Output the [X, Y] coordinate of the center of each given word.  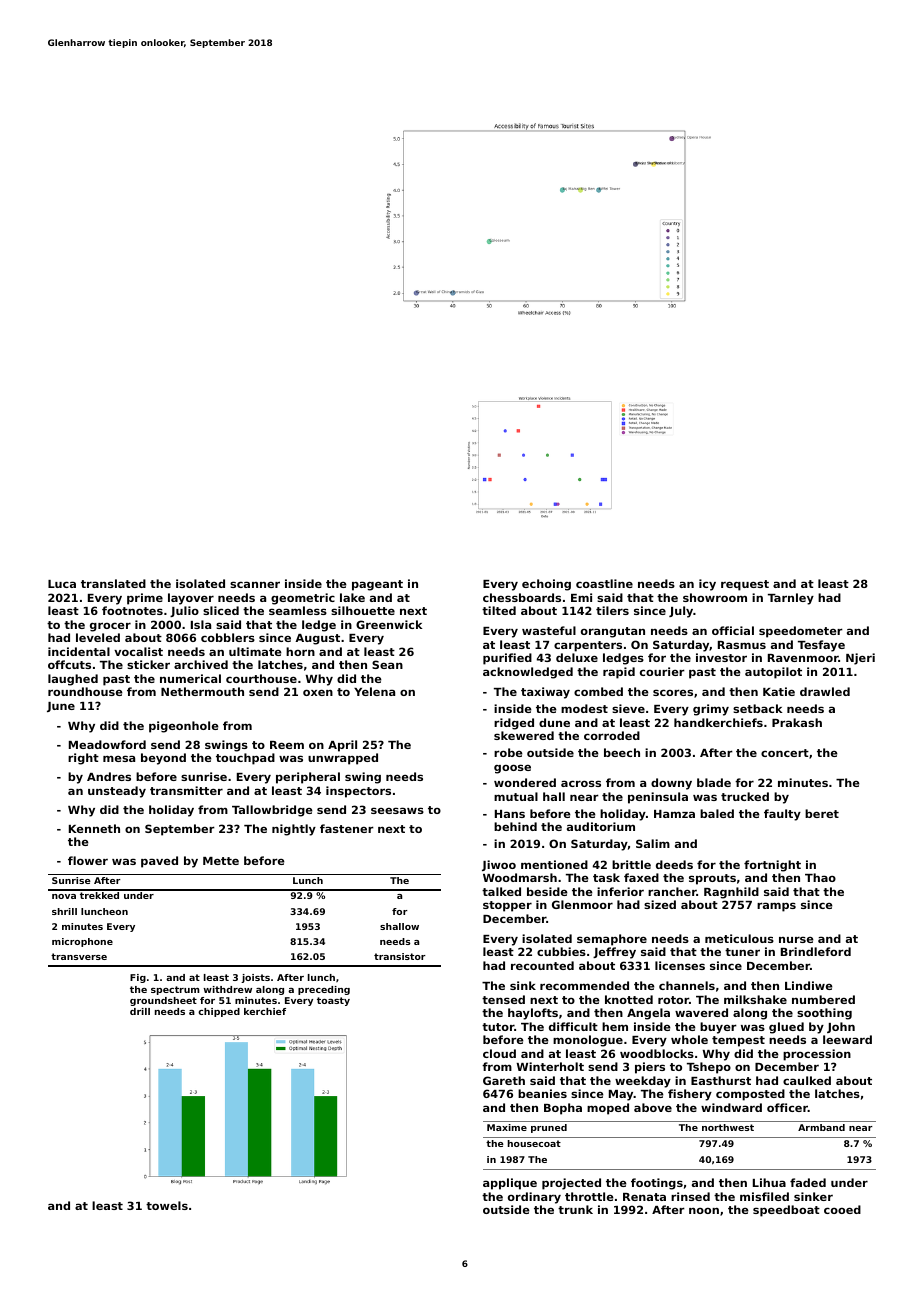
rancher [672, 891]
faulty [782, 815]
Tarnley [791, 599]
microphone [82, 942]
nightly [294, 830]
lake [352, 597]
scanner [255, 584]
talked [501, 891]
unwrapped [343, 759]
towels [167, 1205]
